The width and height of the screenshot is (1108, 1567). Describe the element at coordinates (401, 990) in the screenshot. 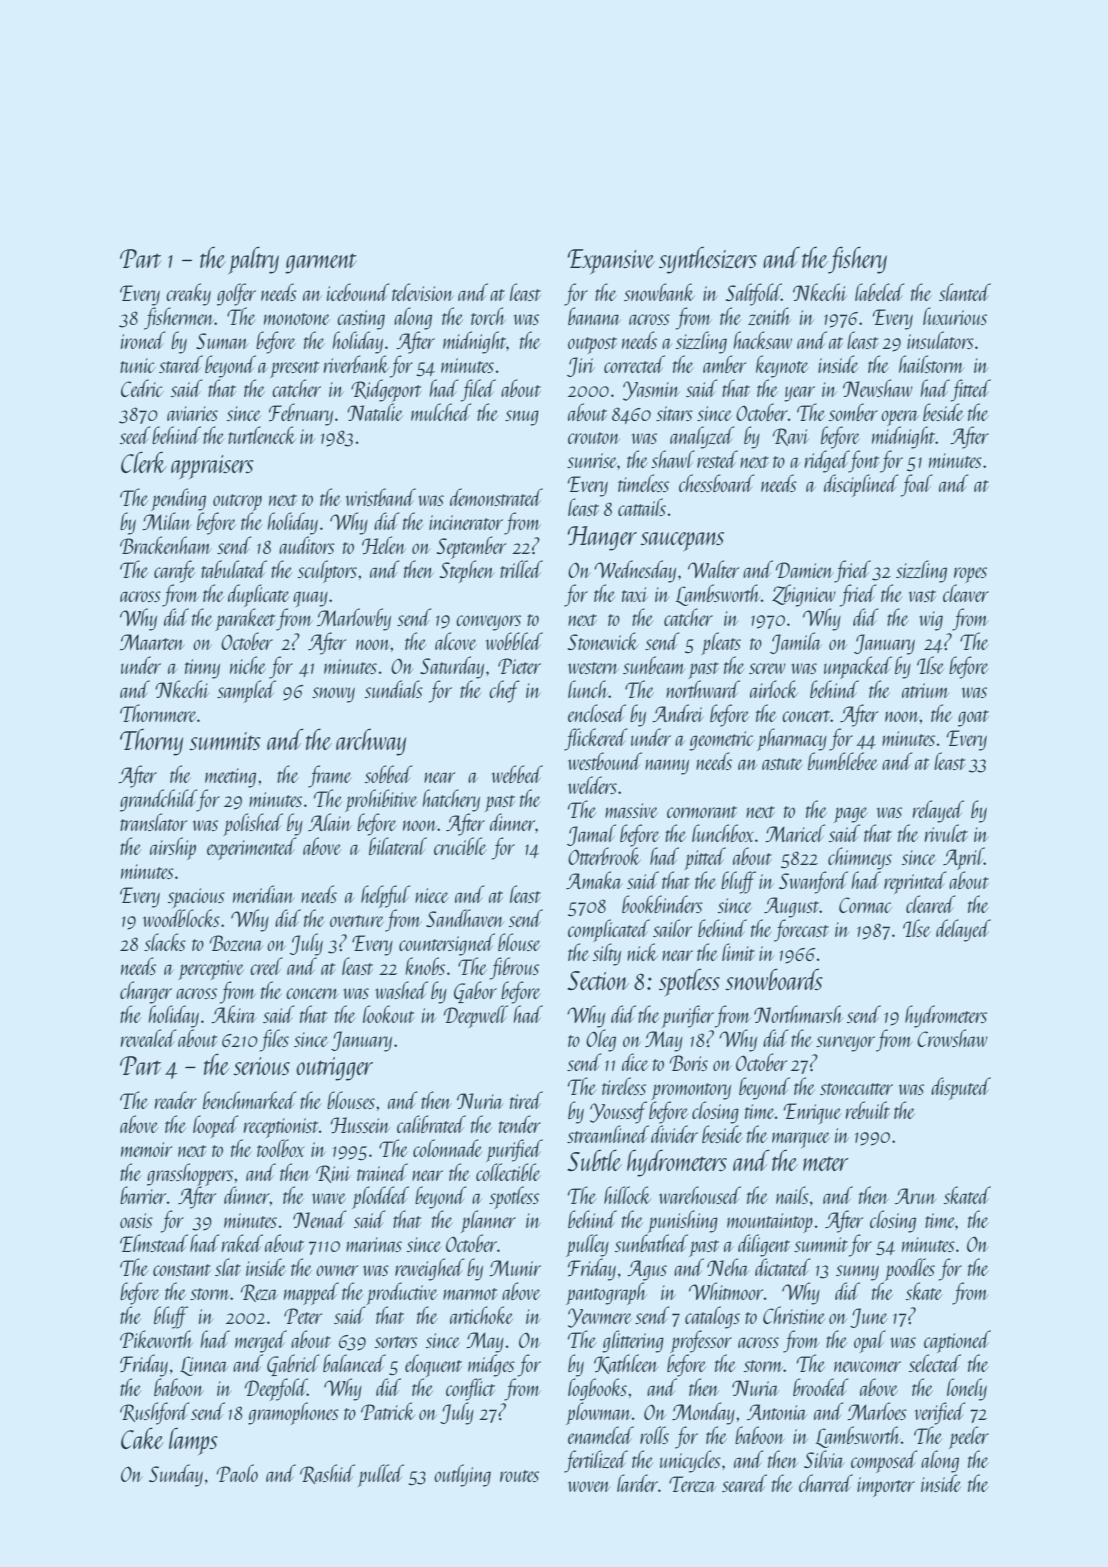

I see `washed` at that location.
